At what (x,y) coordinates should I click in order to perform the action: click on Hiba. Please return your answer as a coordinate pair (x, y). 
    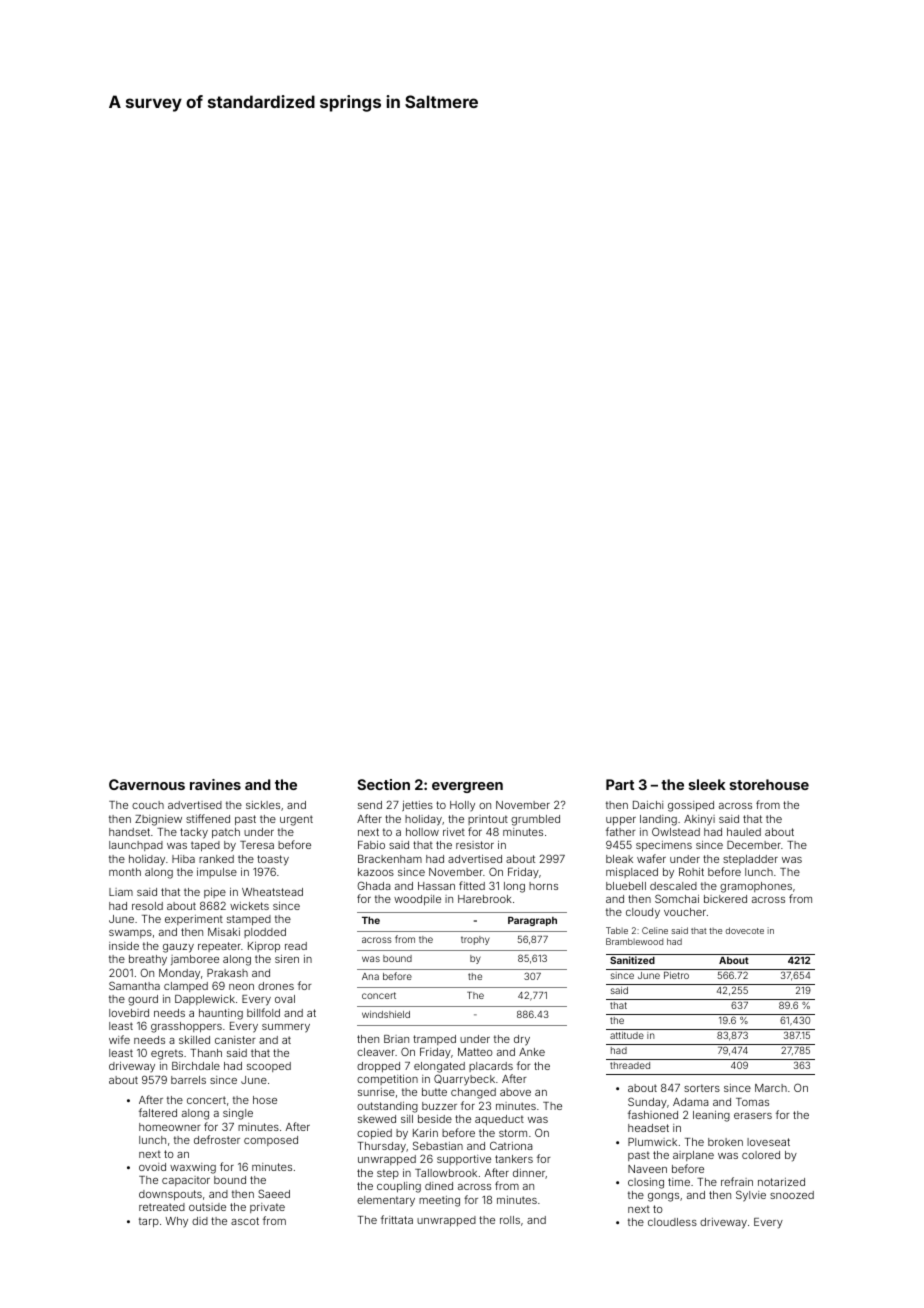
    Looking at the image, I should click on (183, 859).
